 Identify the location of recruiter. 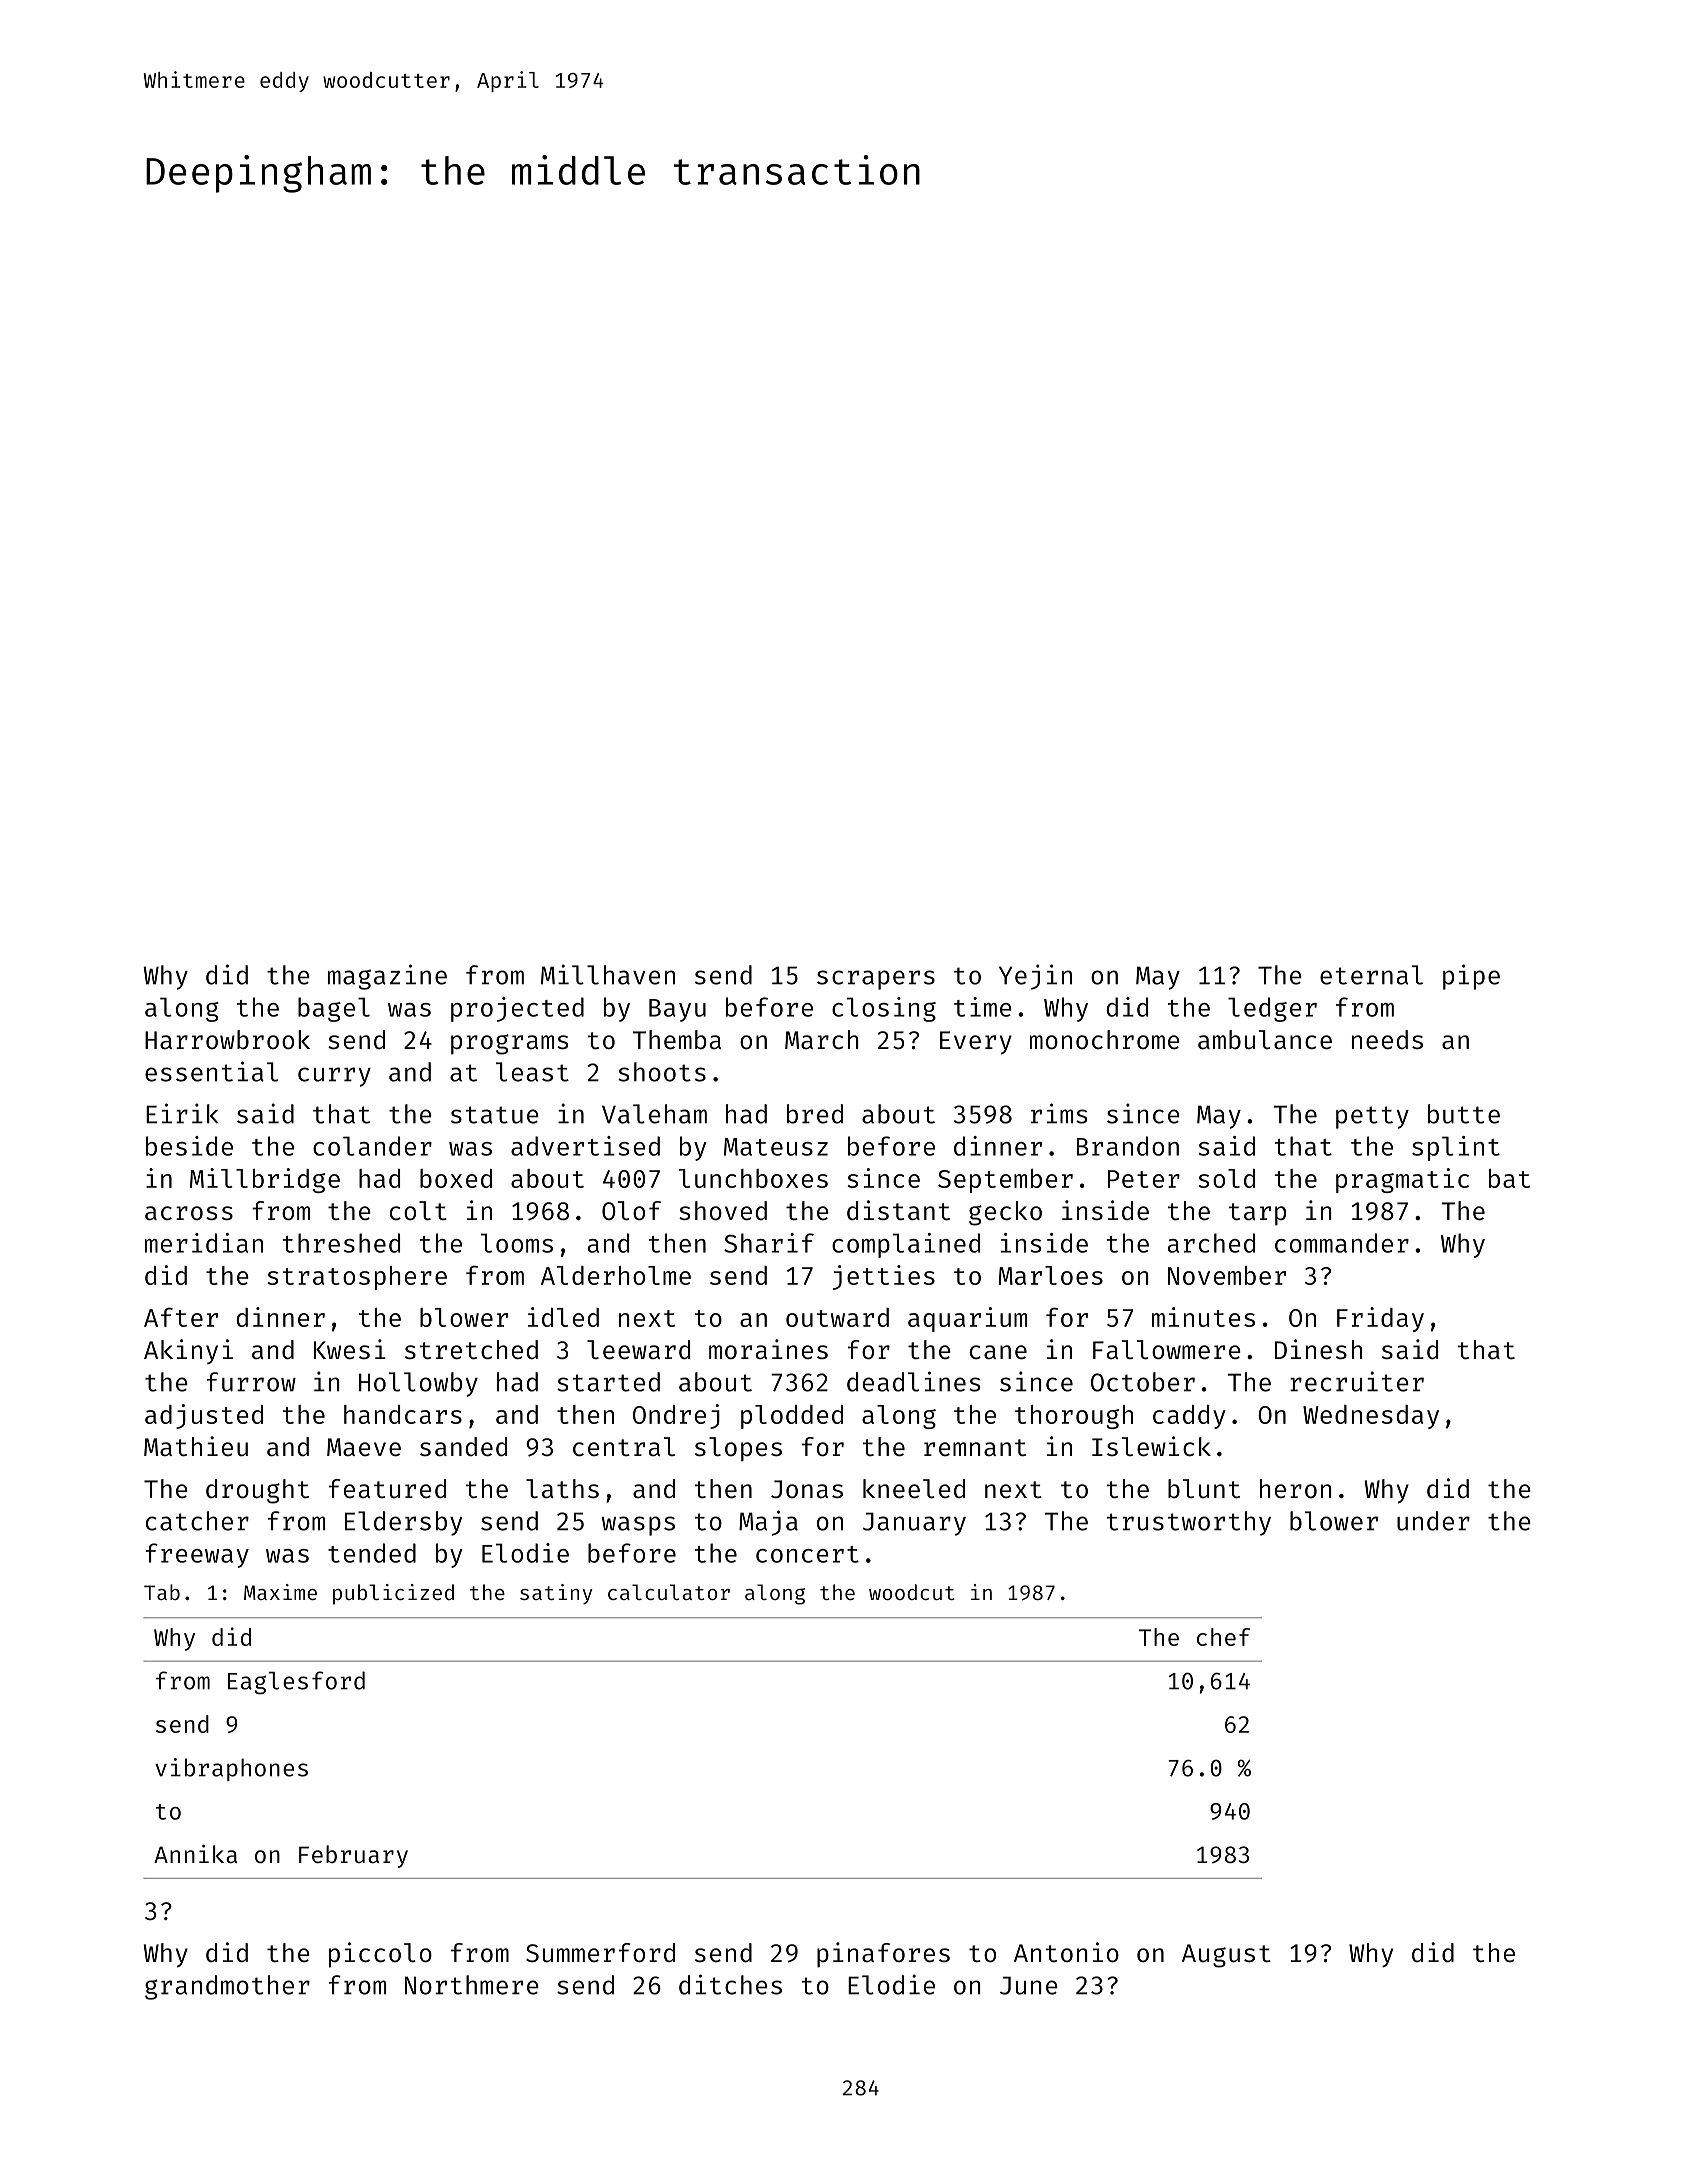
(1357, 1381).
